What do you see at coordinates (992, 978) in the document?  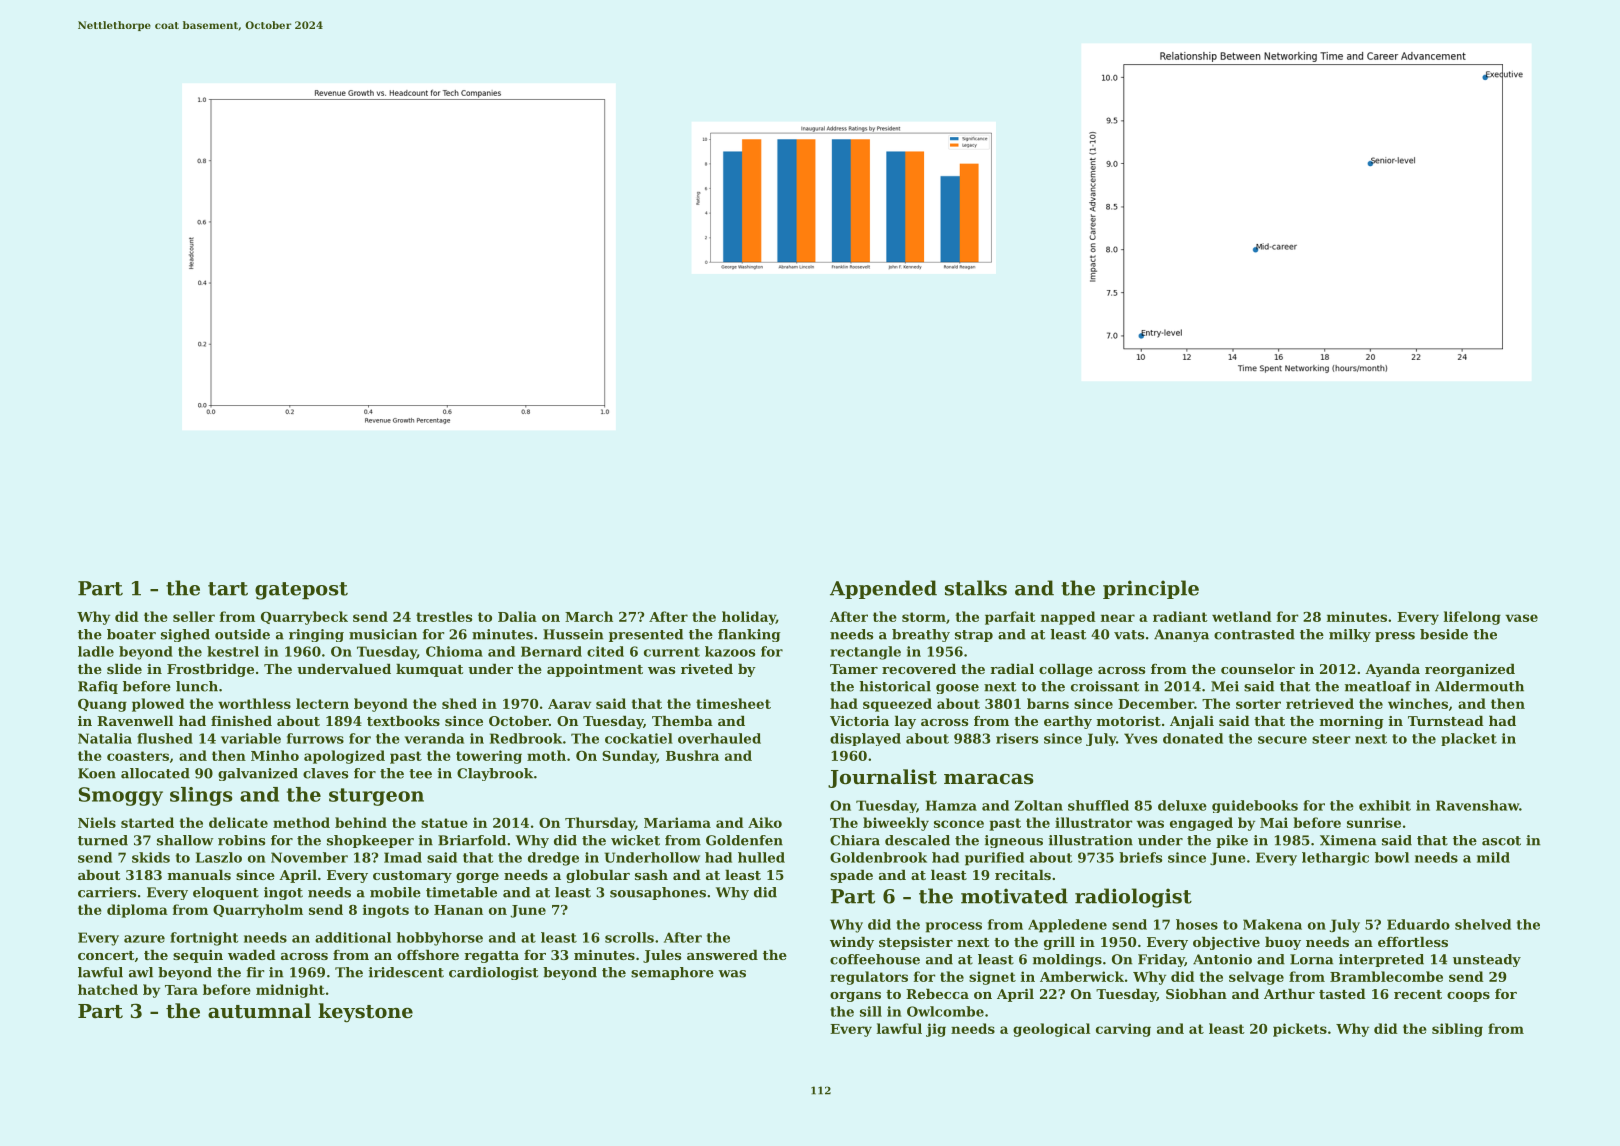 I see `signet` at bounding box center [992, 978].
